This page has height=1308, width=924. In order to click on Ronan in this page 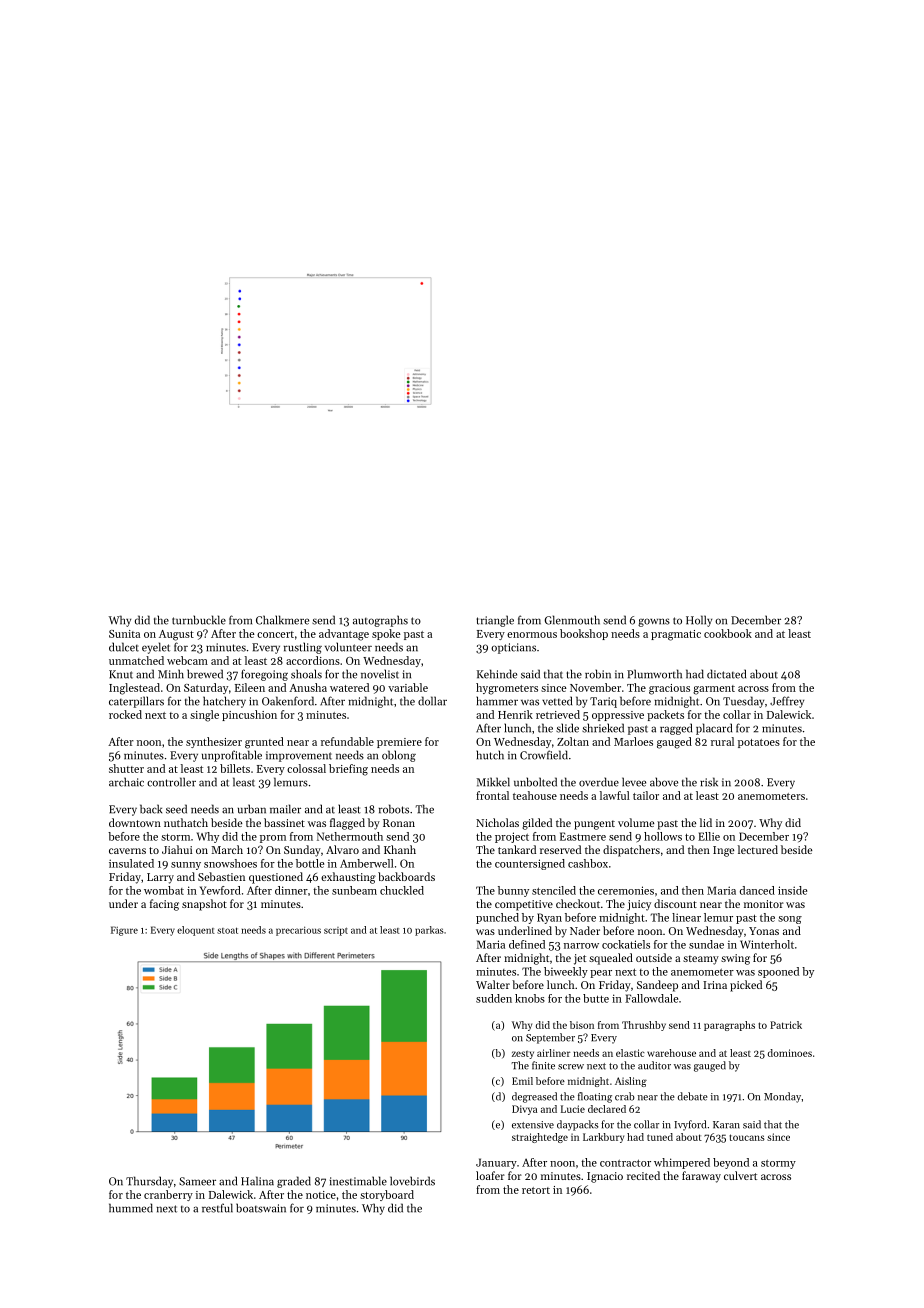, I will do `click(399, 823)`.
